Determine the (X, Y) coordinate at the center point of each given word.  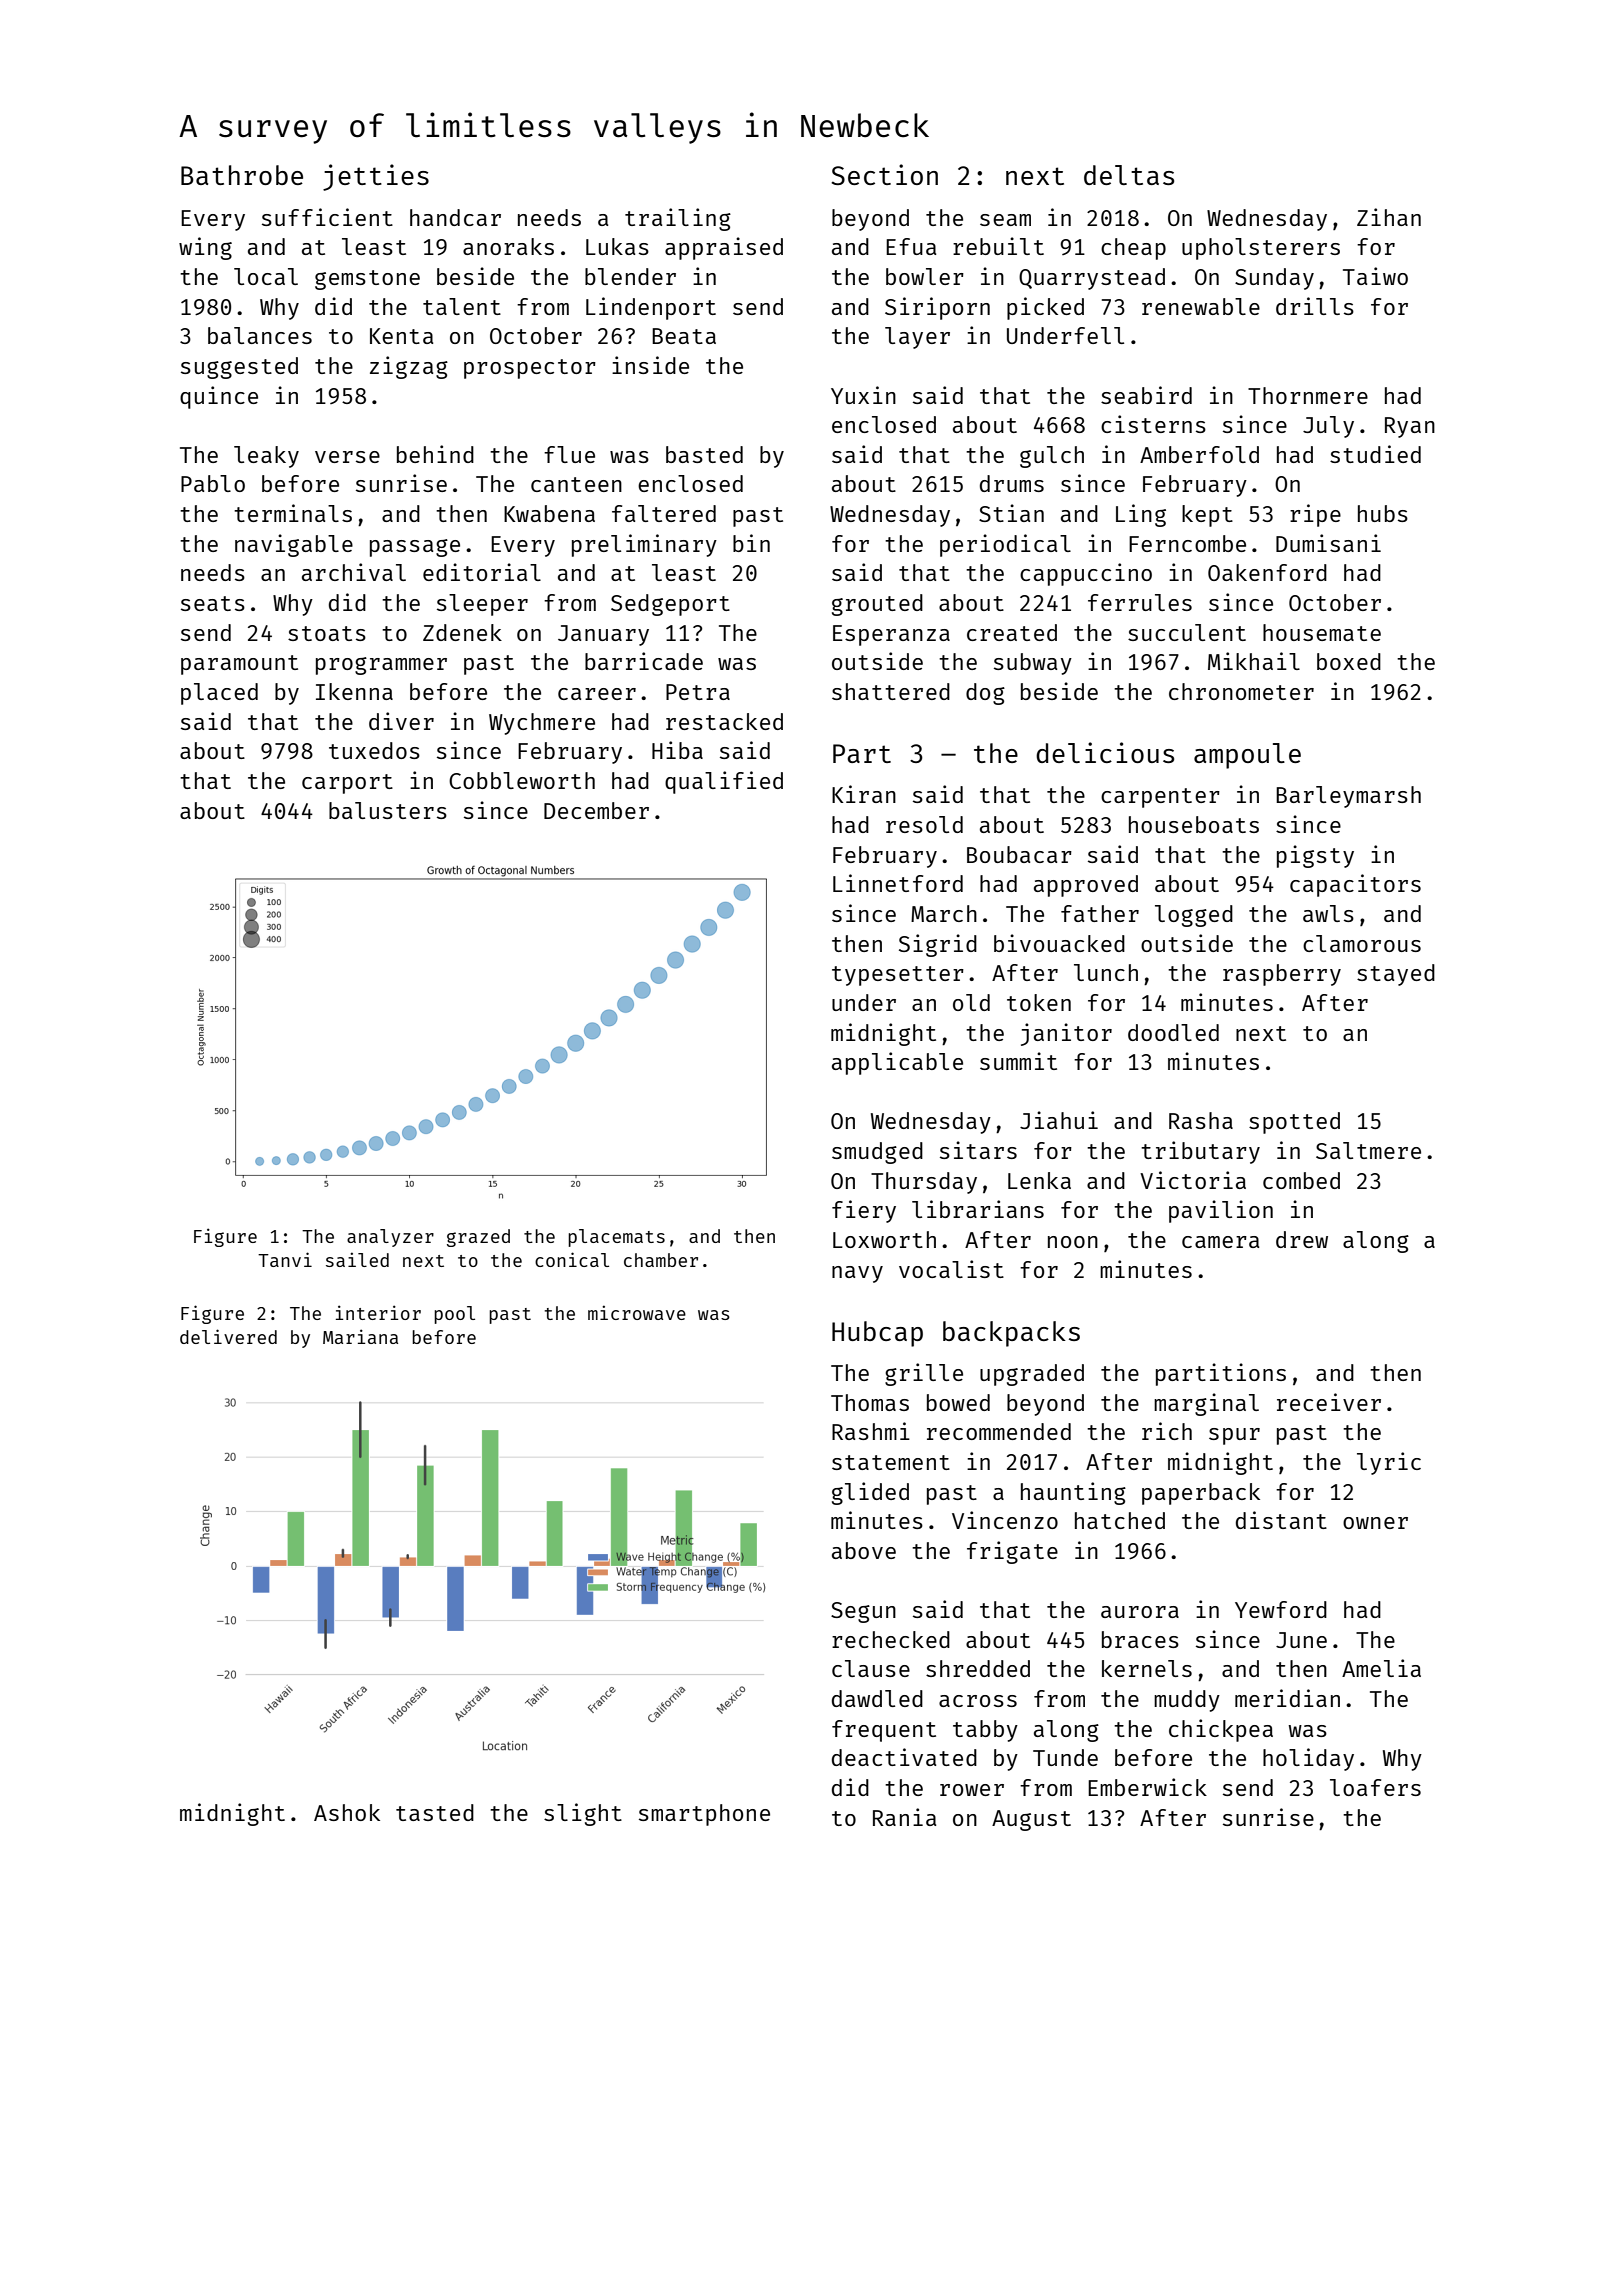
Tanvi (285, 1259)
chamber (661, 1260)
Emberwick (1147, 1787)
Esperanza (891, 635)
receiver (1329, 1402)
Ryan (1410, 427)
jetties (376, 177)
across (978, 1701)
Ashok (347, 1812)
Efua (911, 246)
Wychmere (542, 724)
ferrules (1140, 602)
